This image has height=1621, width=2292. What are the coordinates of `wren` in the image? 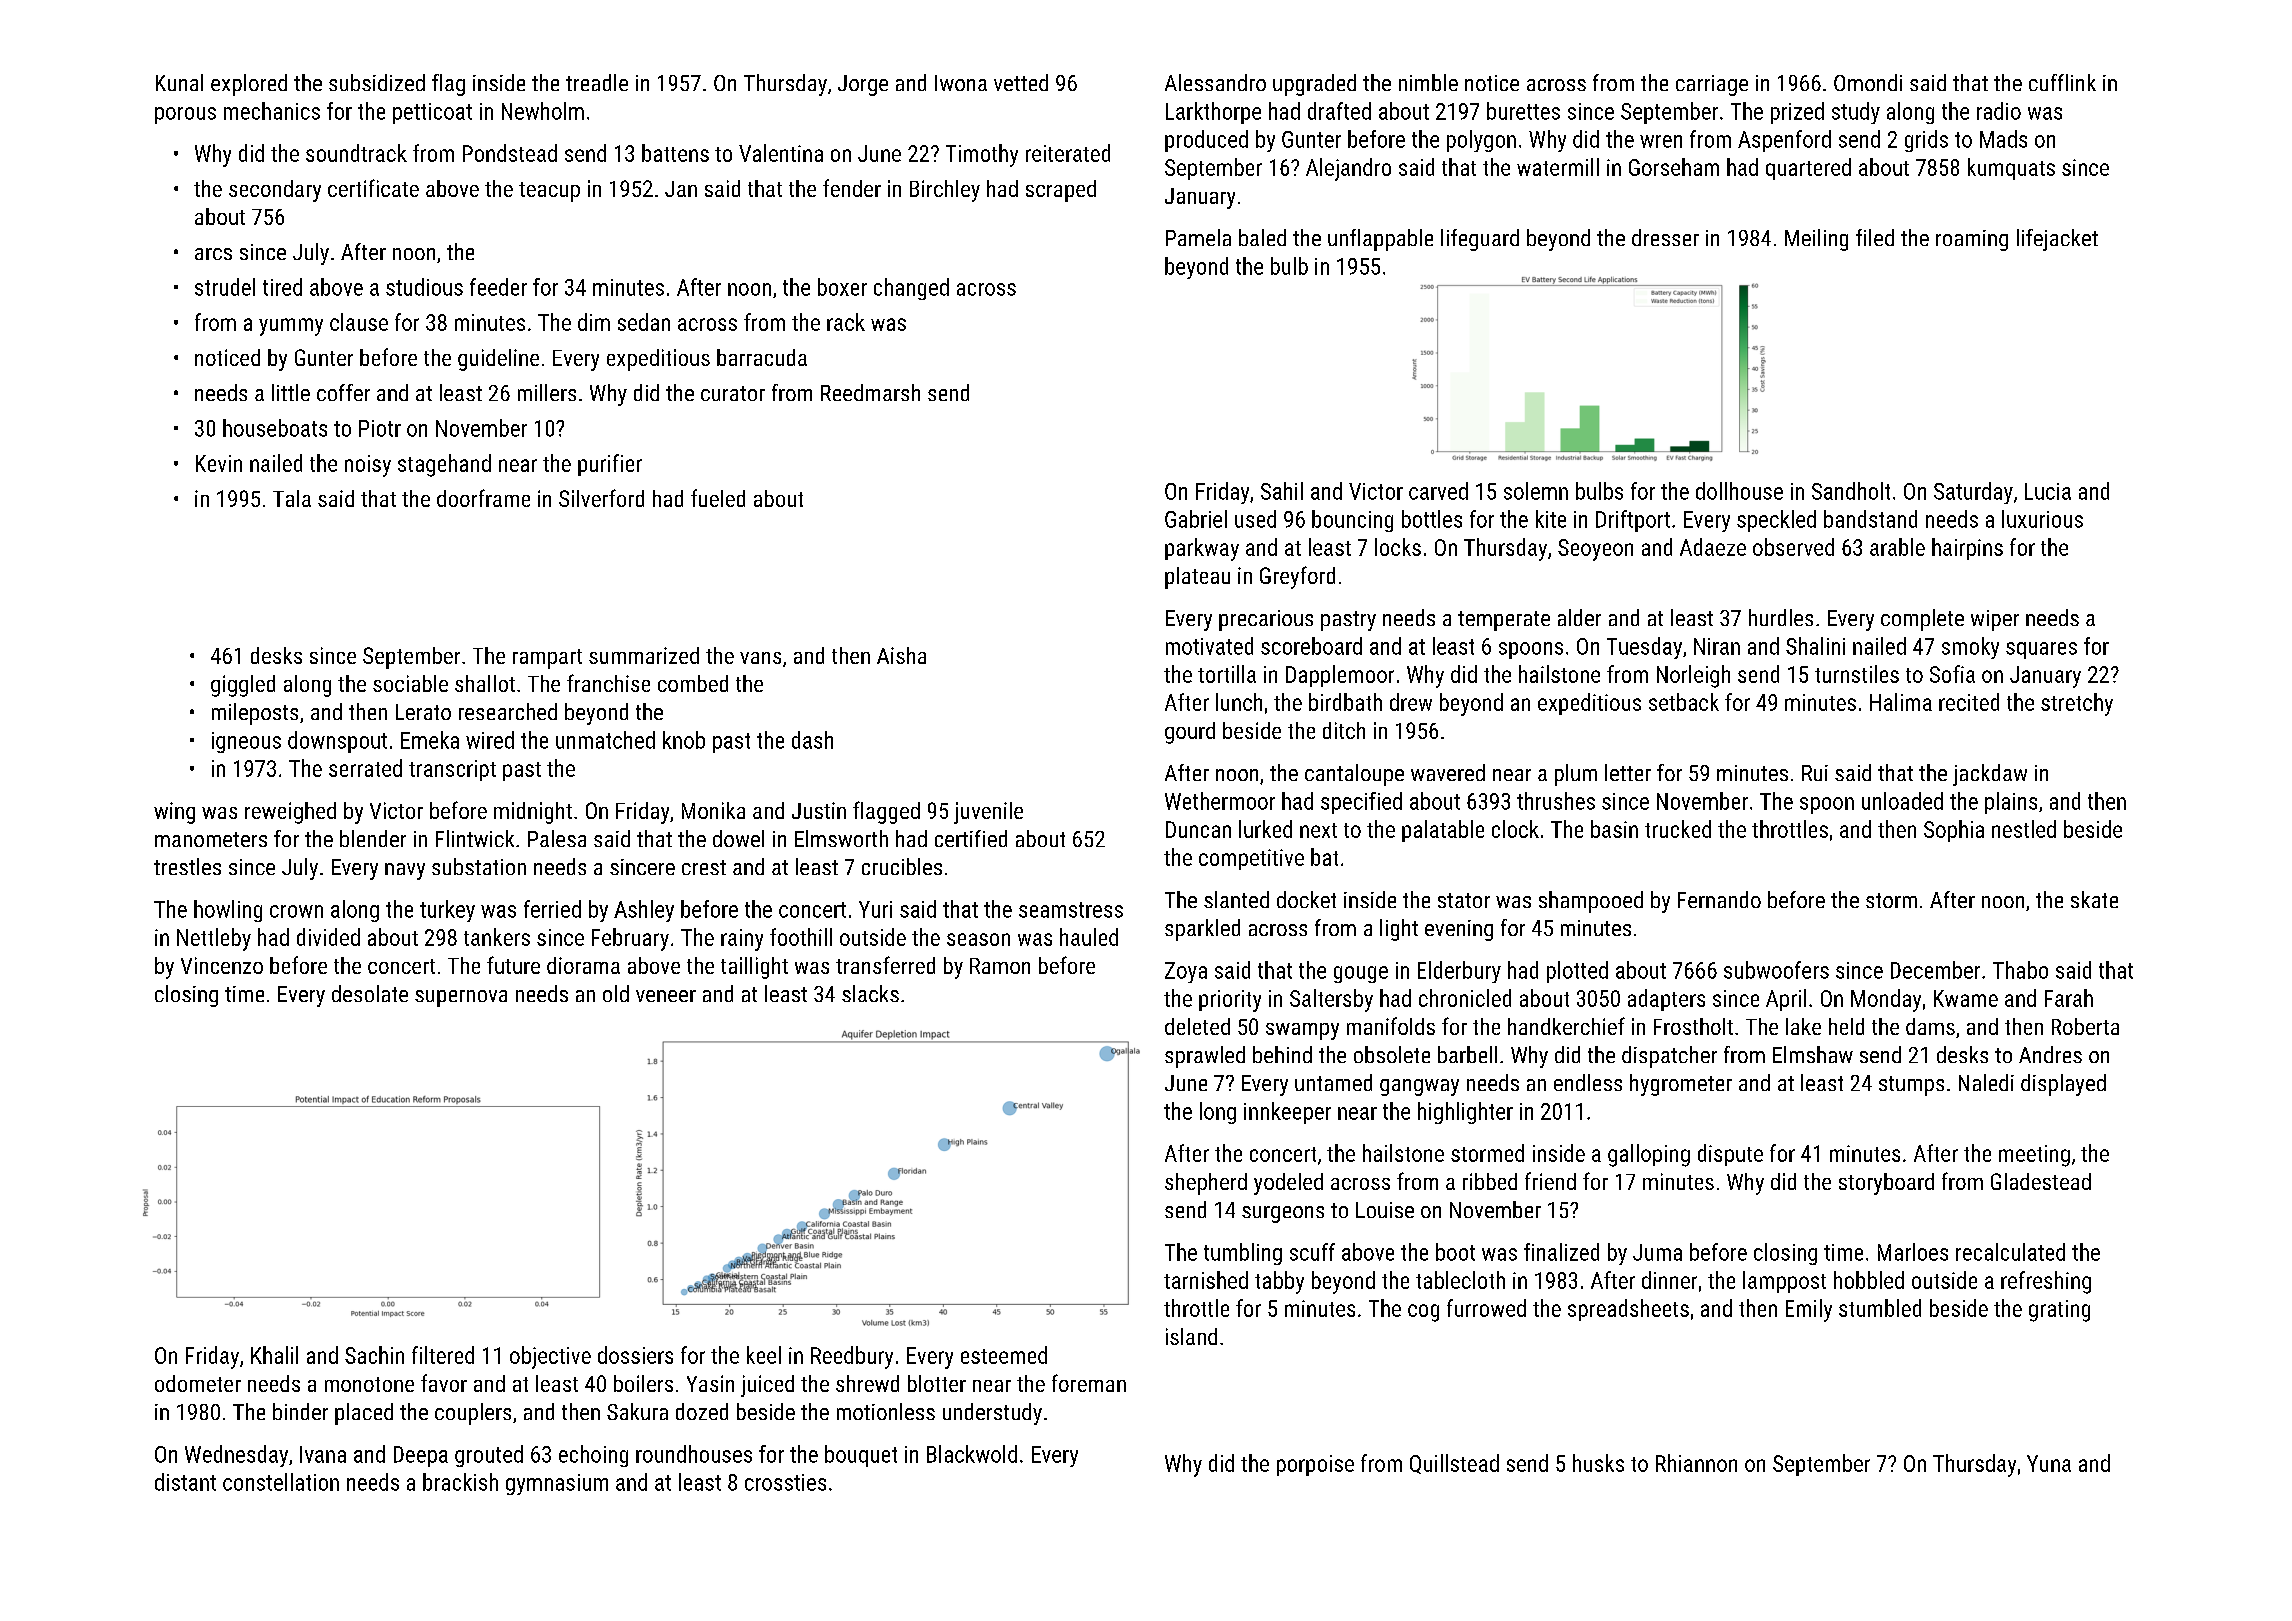 It's located at (1661, 141).
